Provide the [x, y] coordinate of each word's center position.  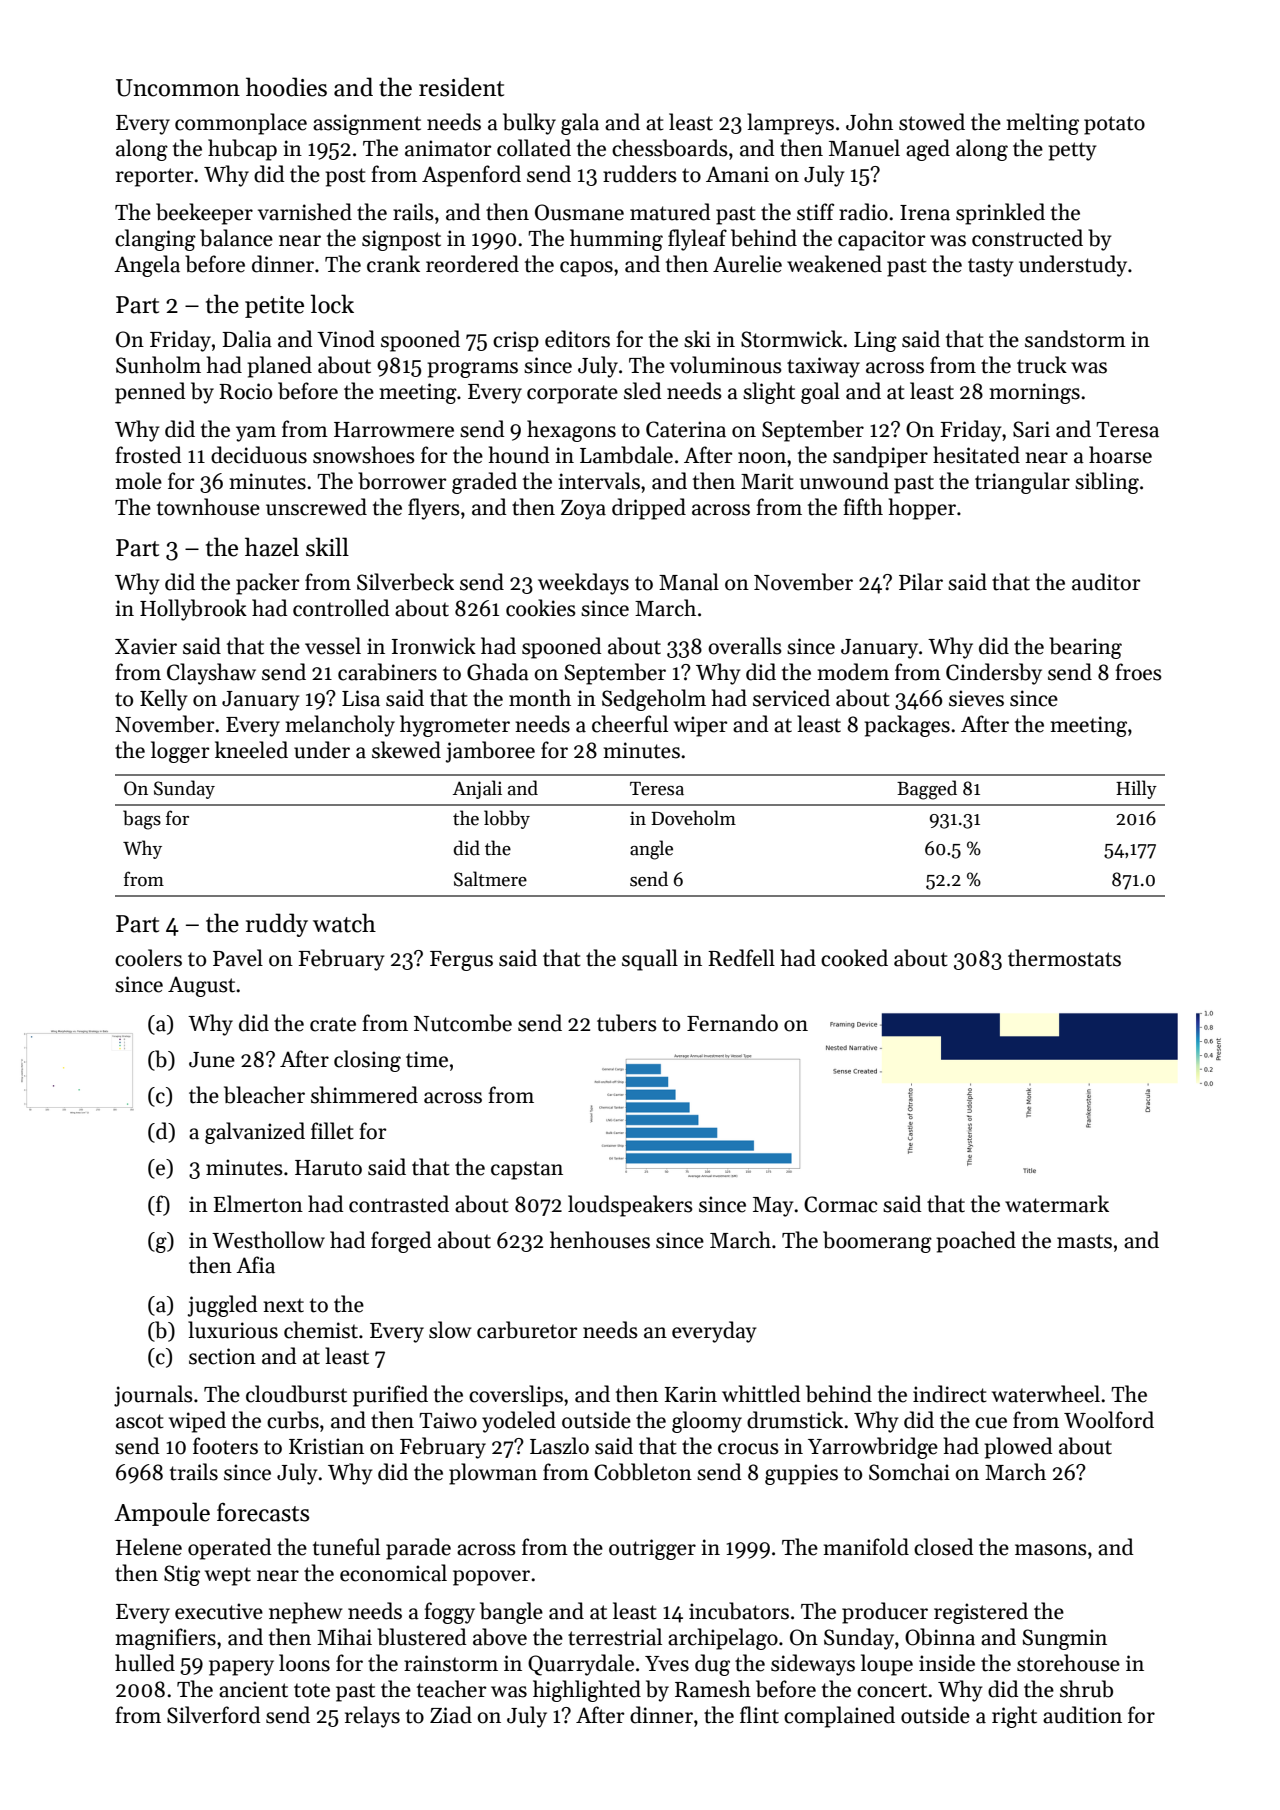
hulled [145, 1663]
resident [461, 87]
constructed [1027, 238]
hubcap [242, 150]
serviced [791, 698]
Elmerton [258, 1204]
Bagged [927, 790]
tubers [627, 1023]
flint [759, 1715]
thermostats [1064, 958]
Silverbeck [405, 582]
